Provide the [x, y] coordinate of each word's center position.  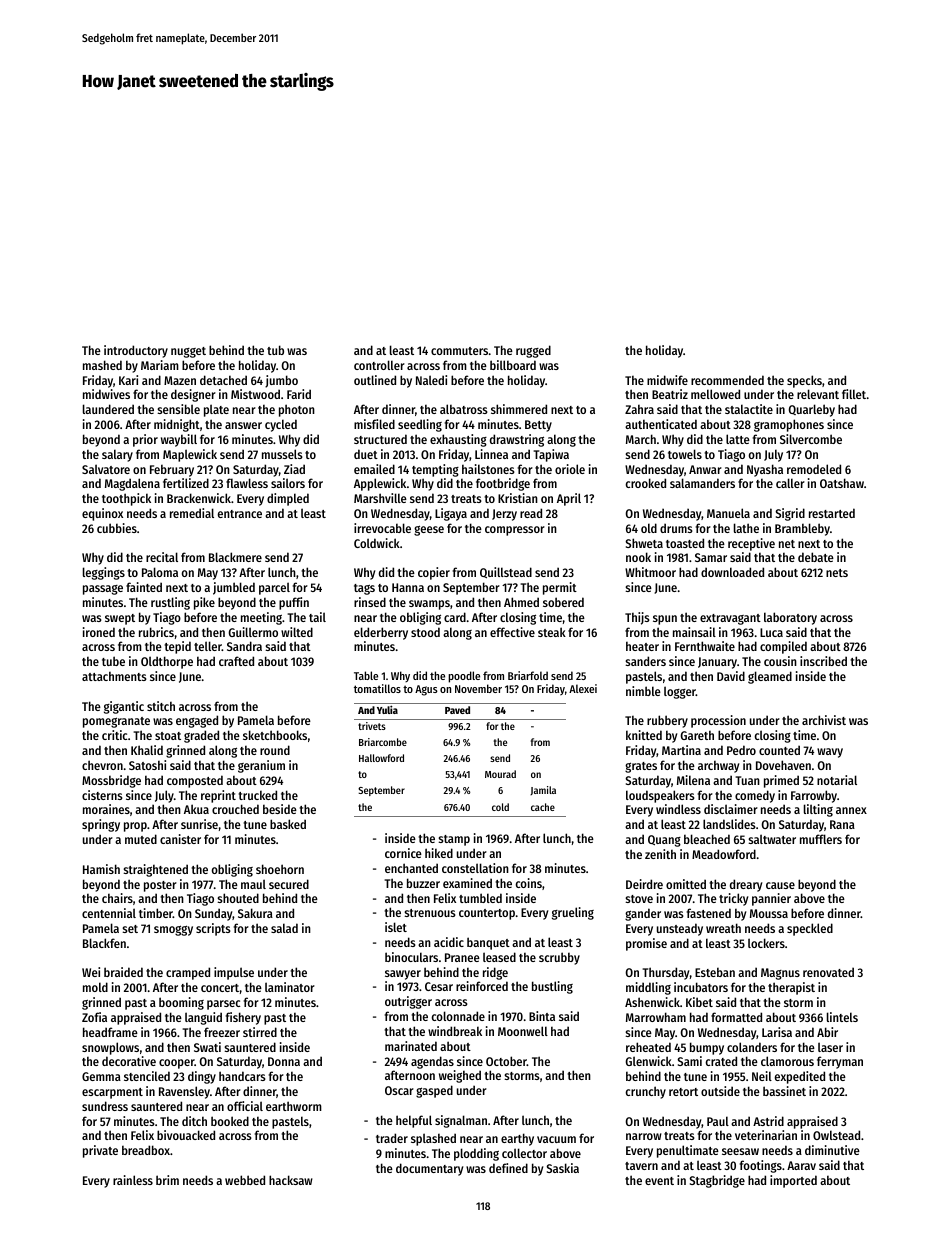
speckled [810, 929]
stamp [454, 840]
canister [180, 839]
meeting [261, 618]
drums [676, 528]
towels [685, 454]
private [100, 1151]
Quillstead [506, 572]
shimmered [519, 409]
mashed [102, 365]
